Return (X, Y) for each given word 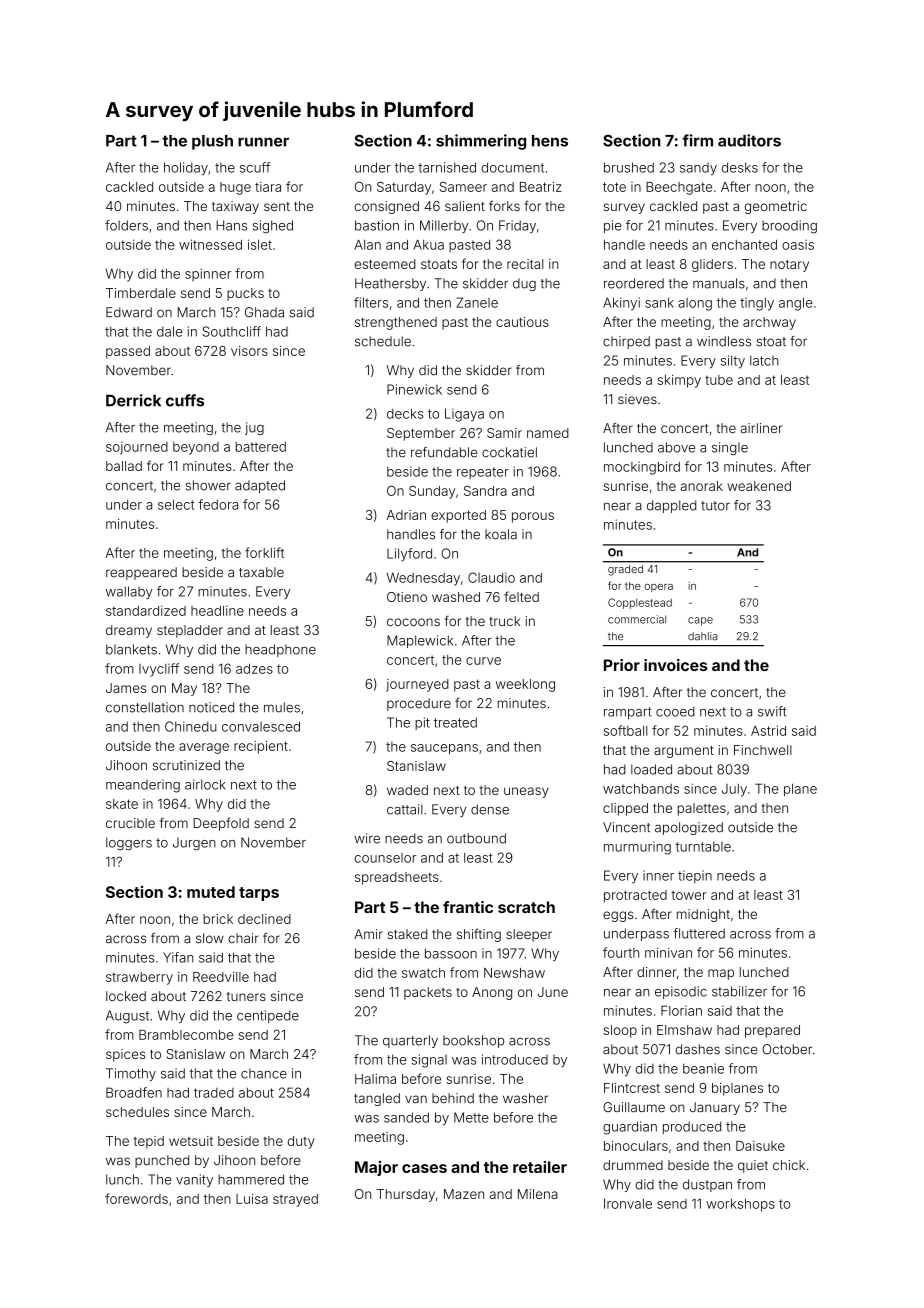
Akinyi (621, 304)
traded (214, 1093)
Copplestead (640, 603)
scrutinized (186, 765)
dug (524, 284)
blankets (131, 649)
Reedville (221, 977)
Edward (129, 312)
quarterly (410, 1041)
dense (490, 809)
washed (456, 597)
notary (789, 266)
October (787, 1049)
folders (126, 225)
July (734, 790)
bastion (377, 225)
